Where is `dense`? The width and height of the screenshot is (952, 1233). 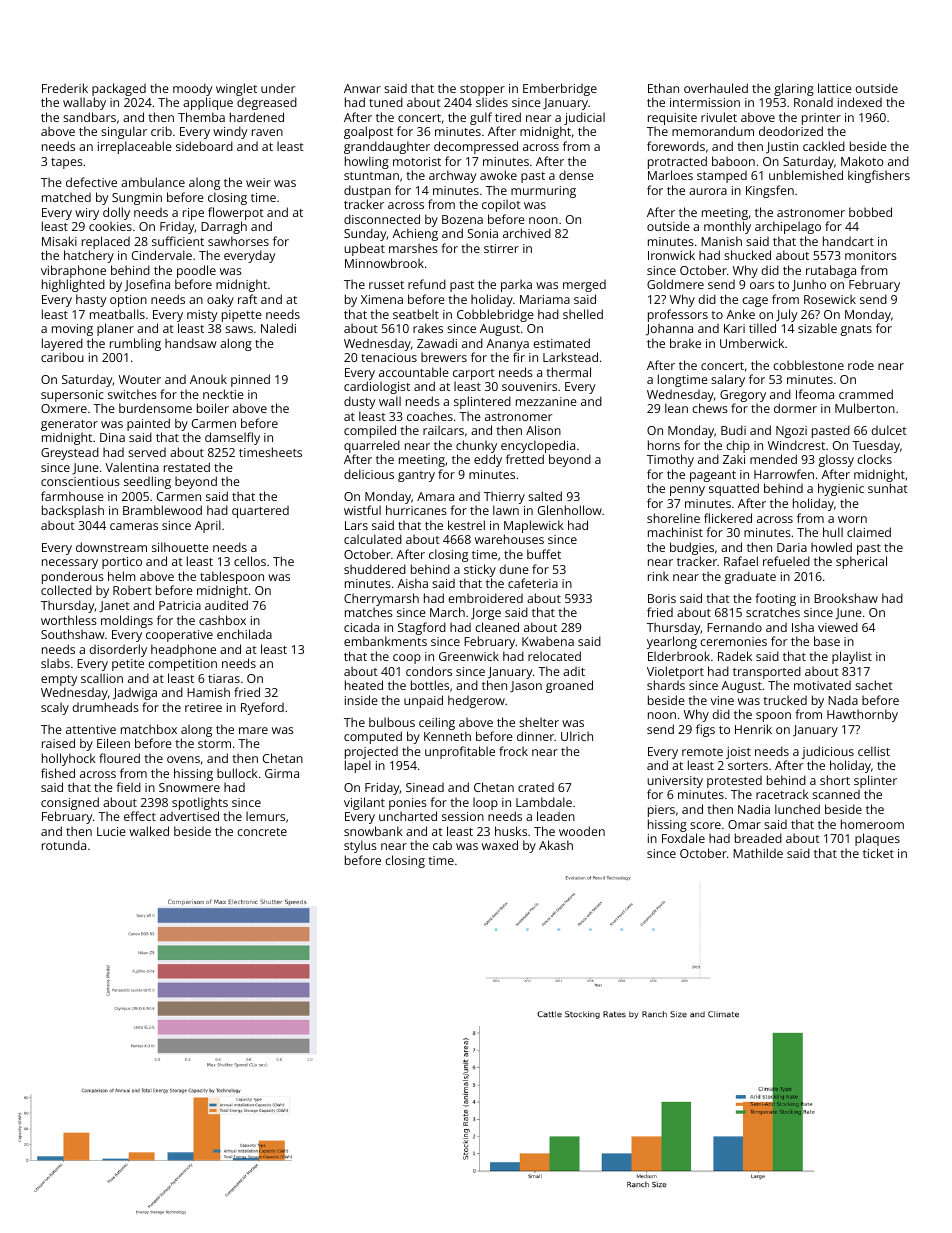
dense is located at coordinates (576, 175).
